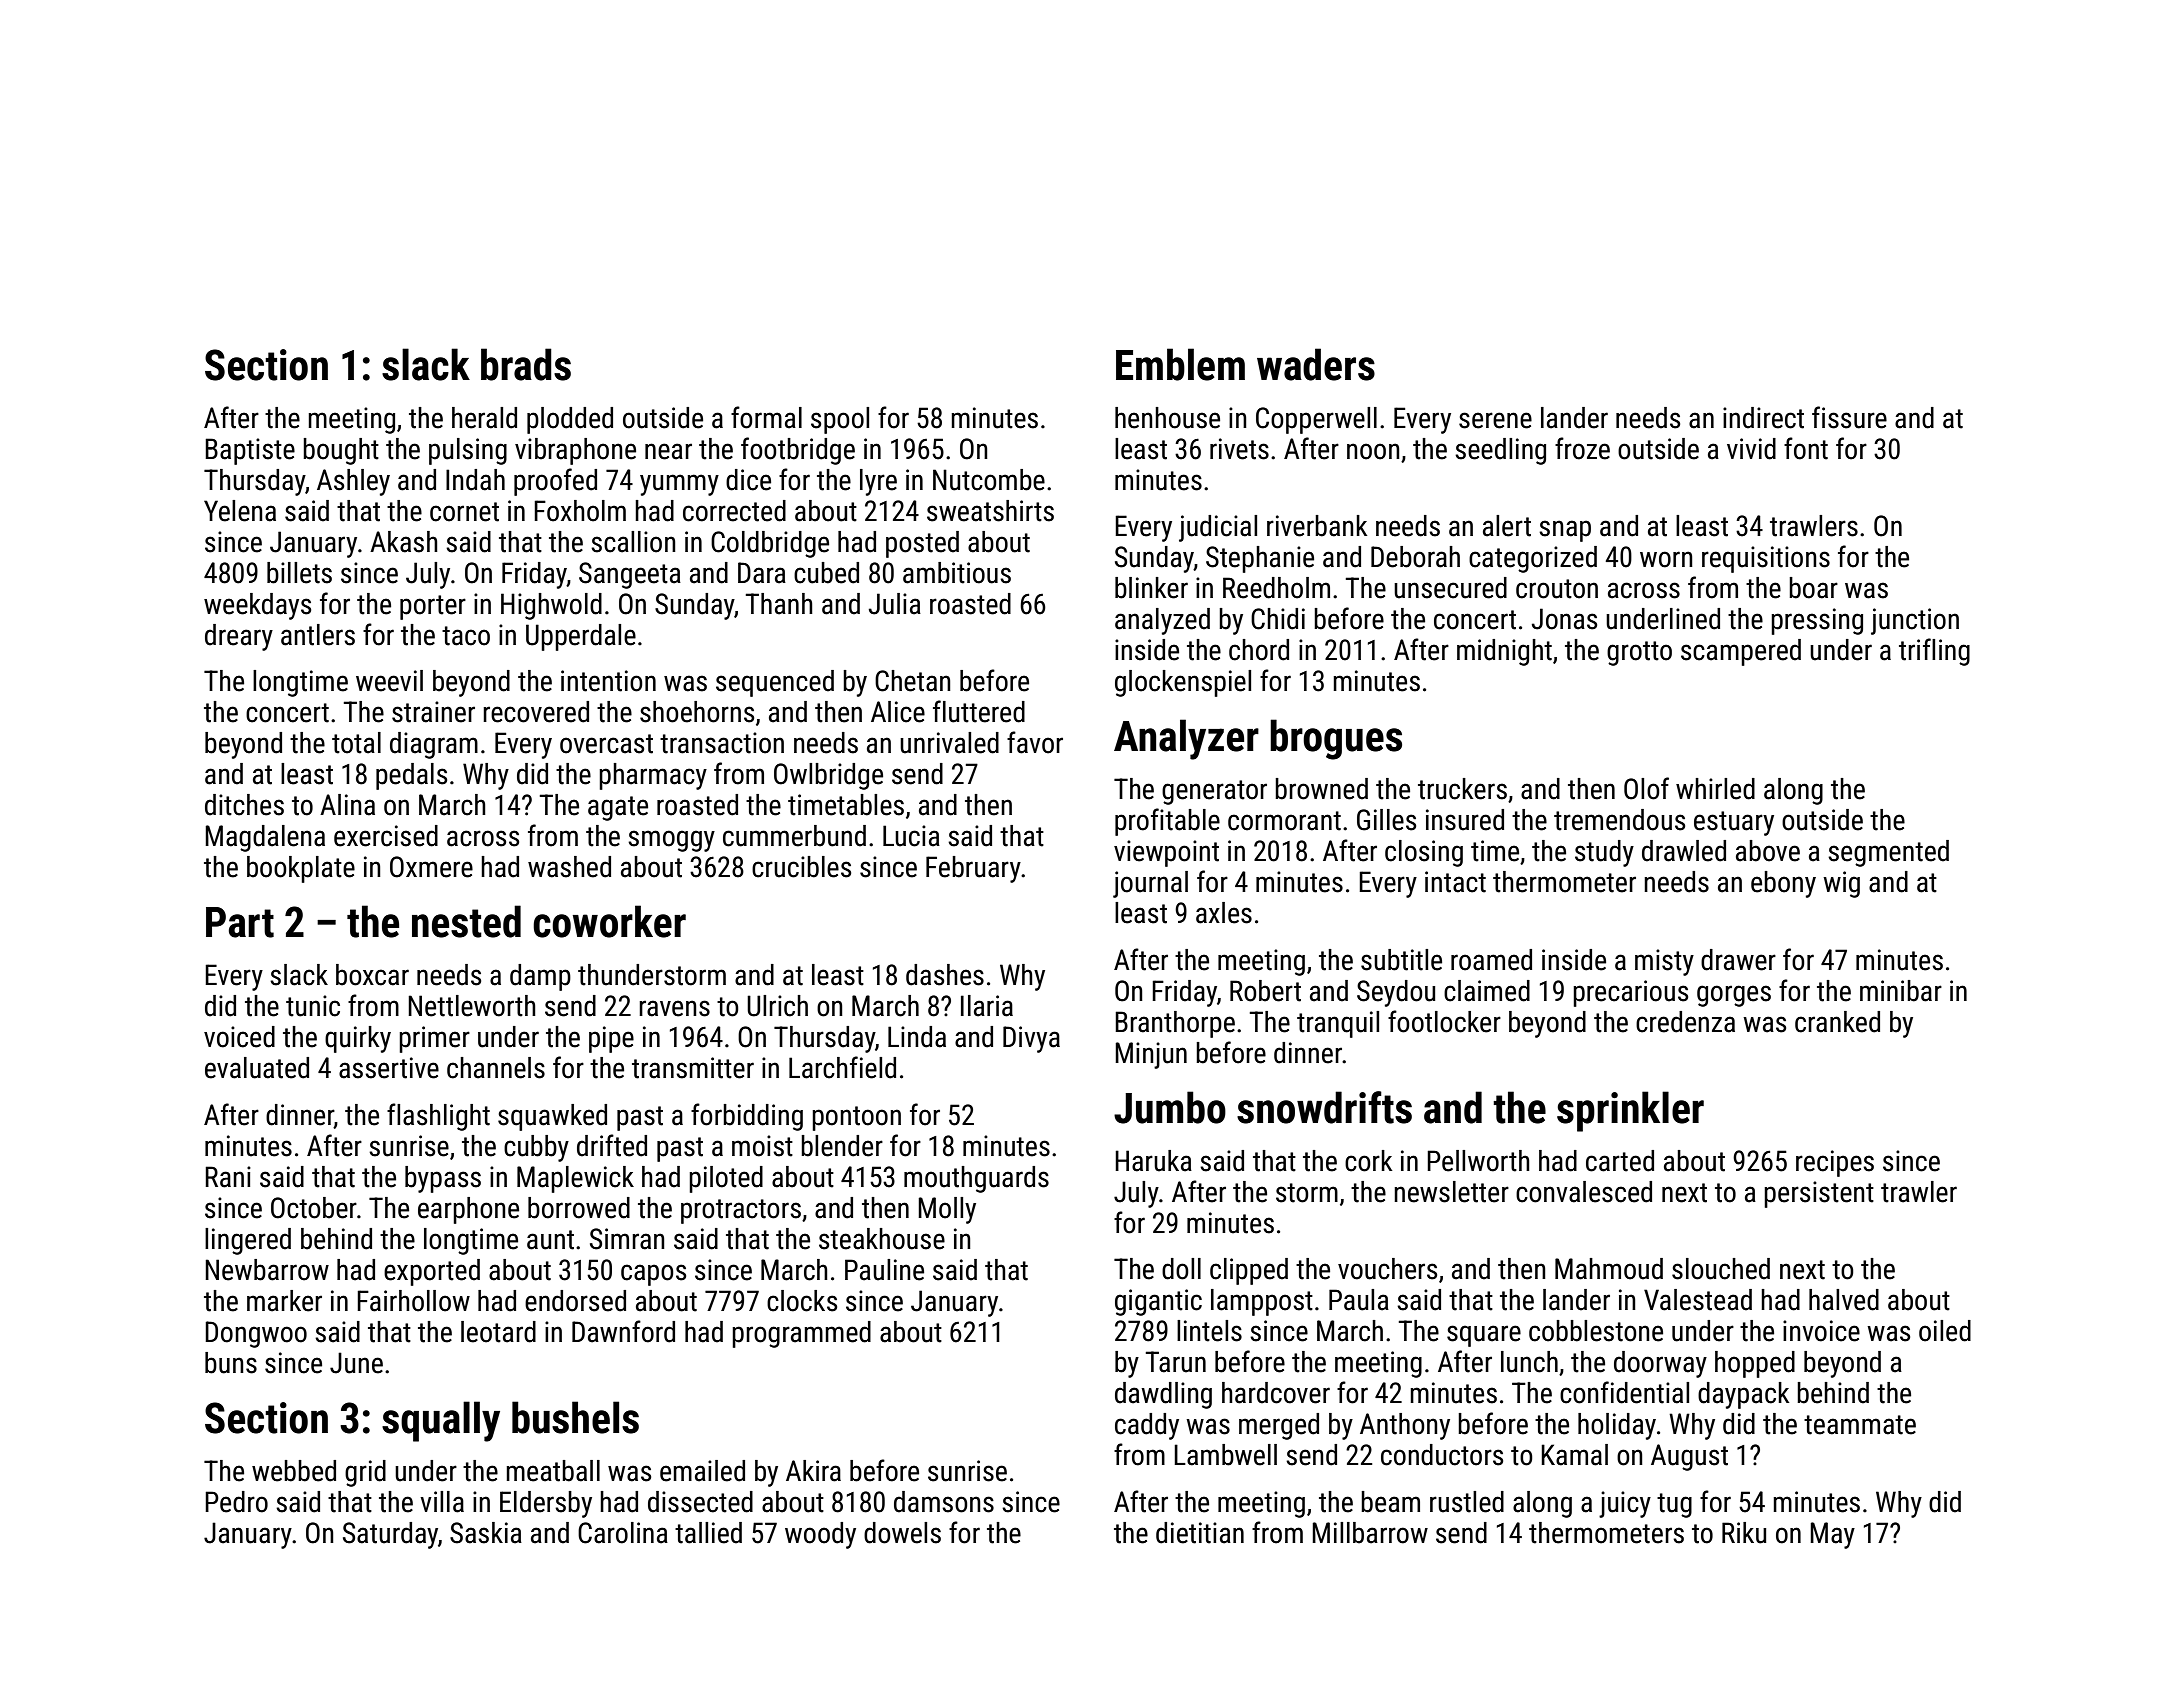 This page has width=2178, height=1683. I want to click on Ashley, so click(353, 482).
